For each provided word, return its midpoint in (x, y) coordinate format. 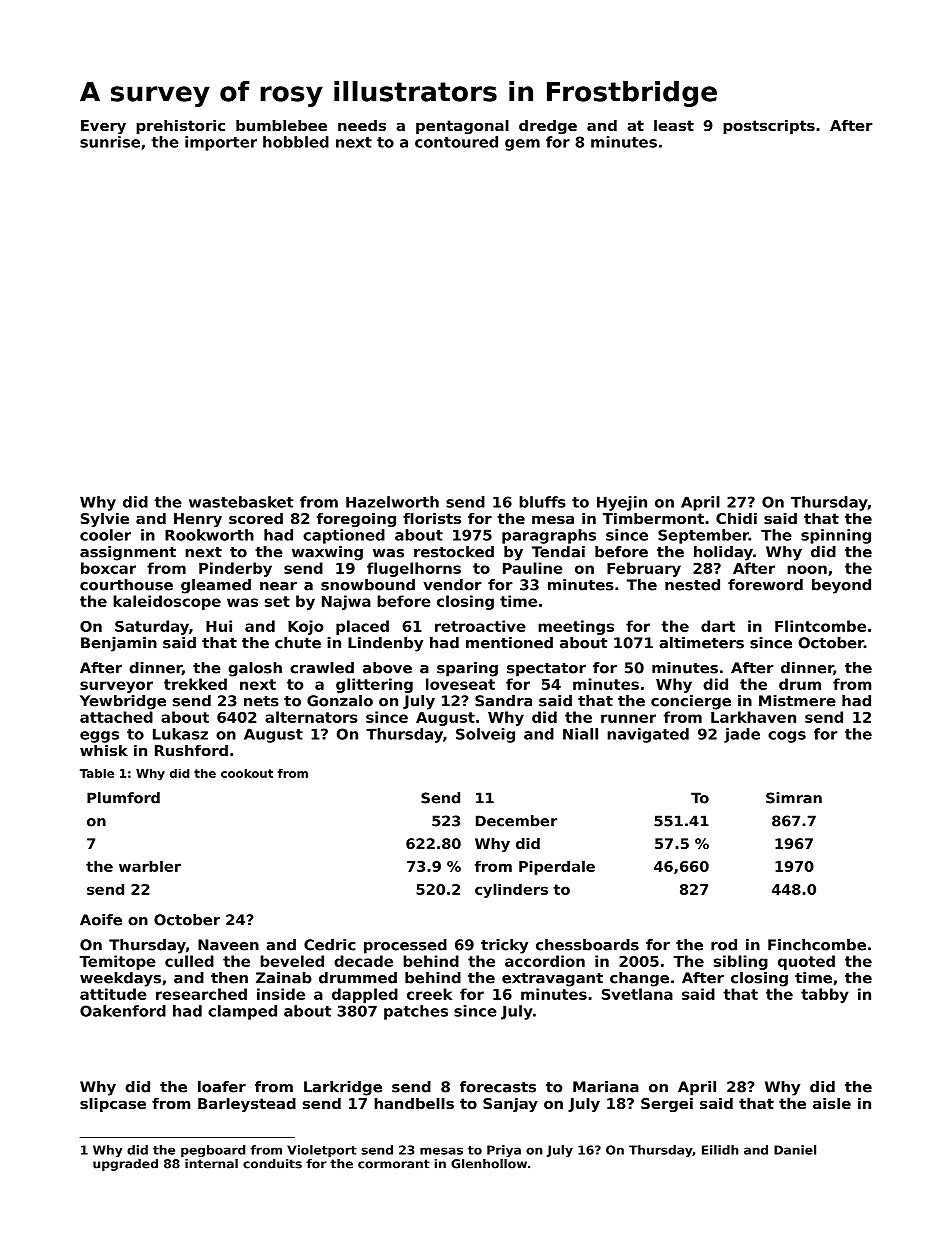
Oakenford (123, 1011)
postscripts (769, 127)
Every (103, 127)
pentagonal (462, 127)
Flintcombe (820, 626)
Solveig (485, 735)
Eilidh (720, 1150)
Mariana (606, 1087)
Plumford (123, 798)
